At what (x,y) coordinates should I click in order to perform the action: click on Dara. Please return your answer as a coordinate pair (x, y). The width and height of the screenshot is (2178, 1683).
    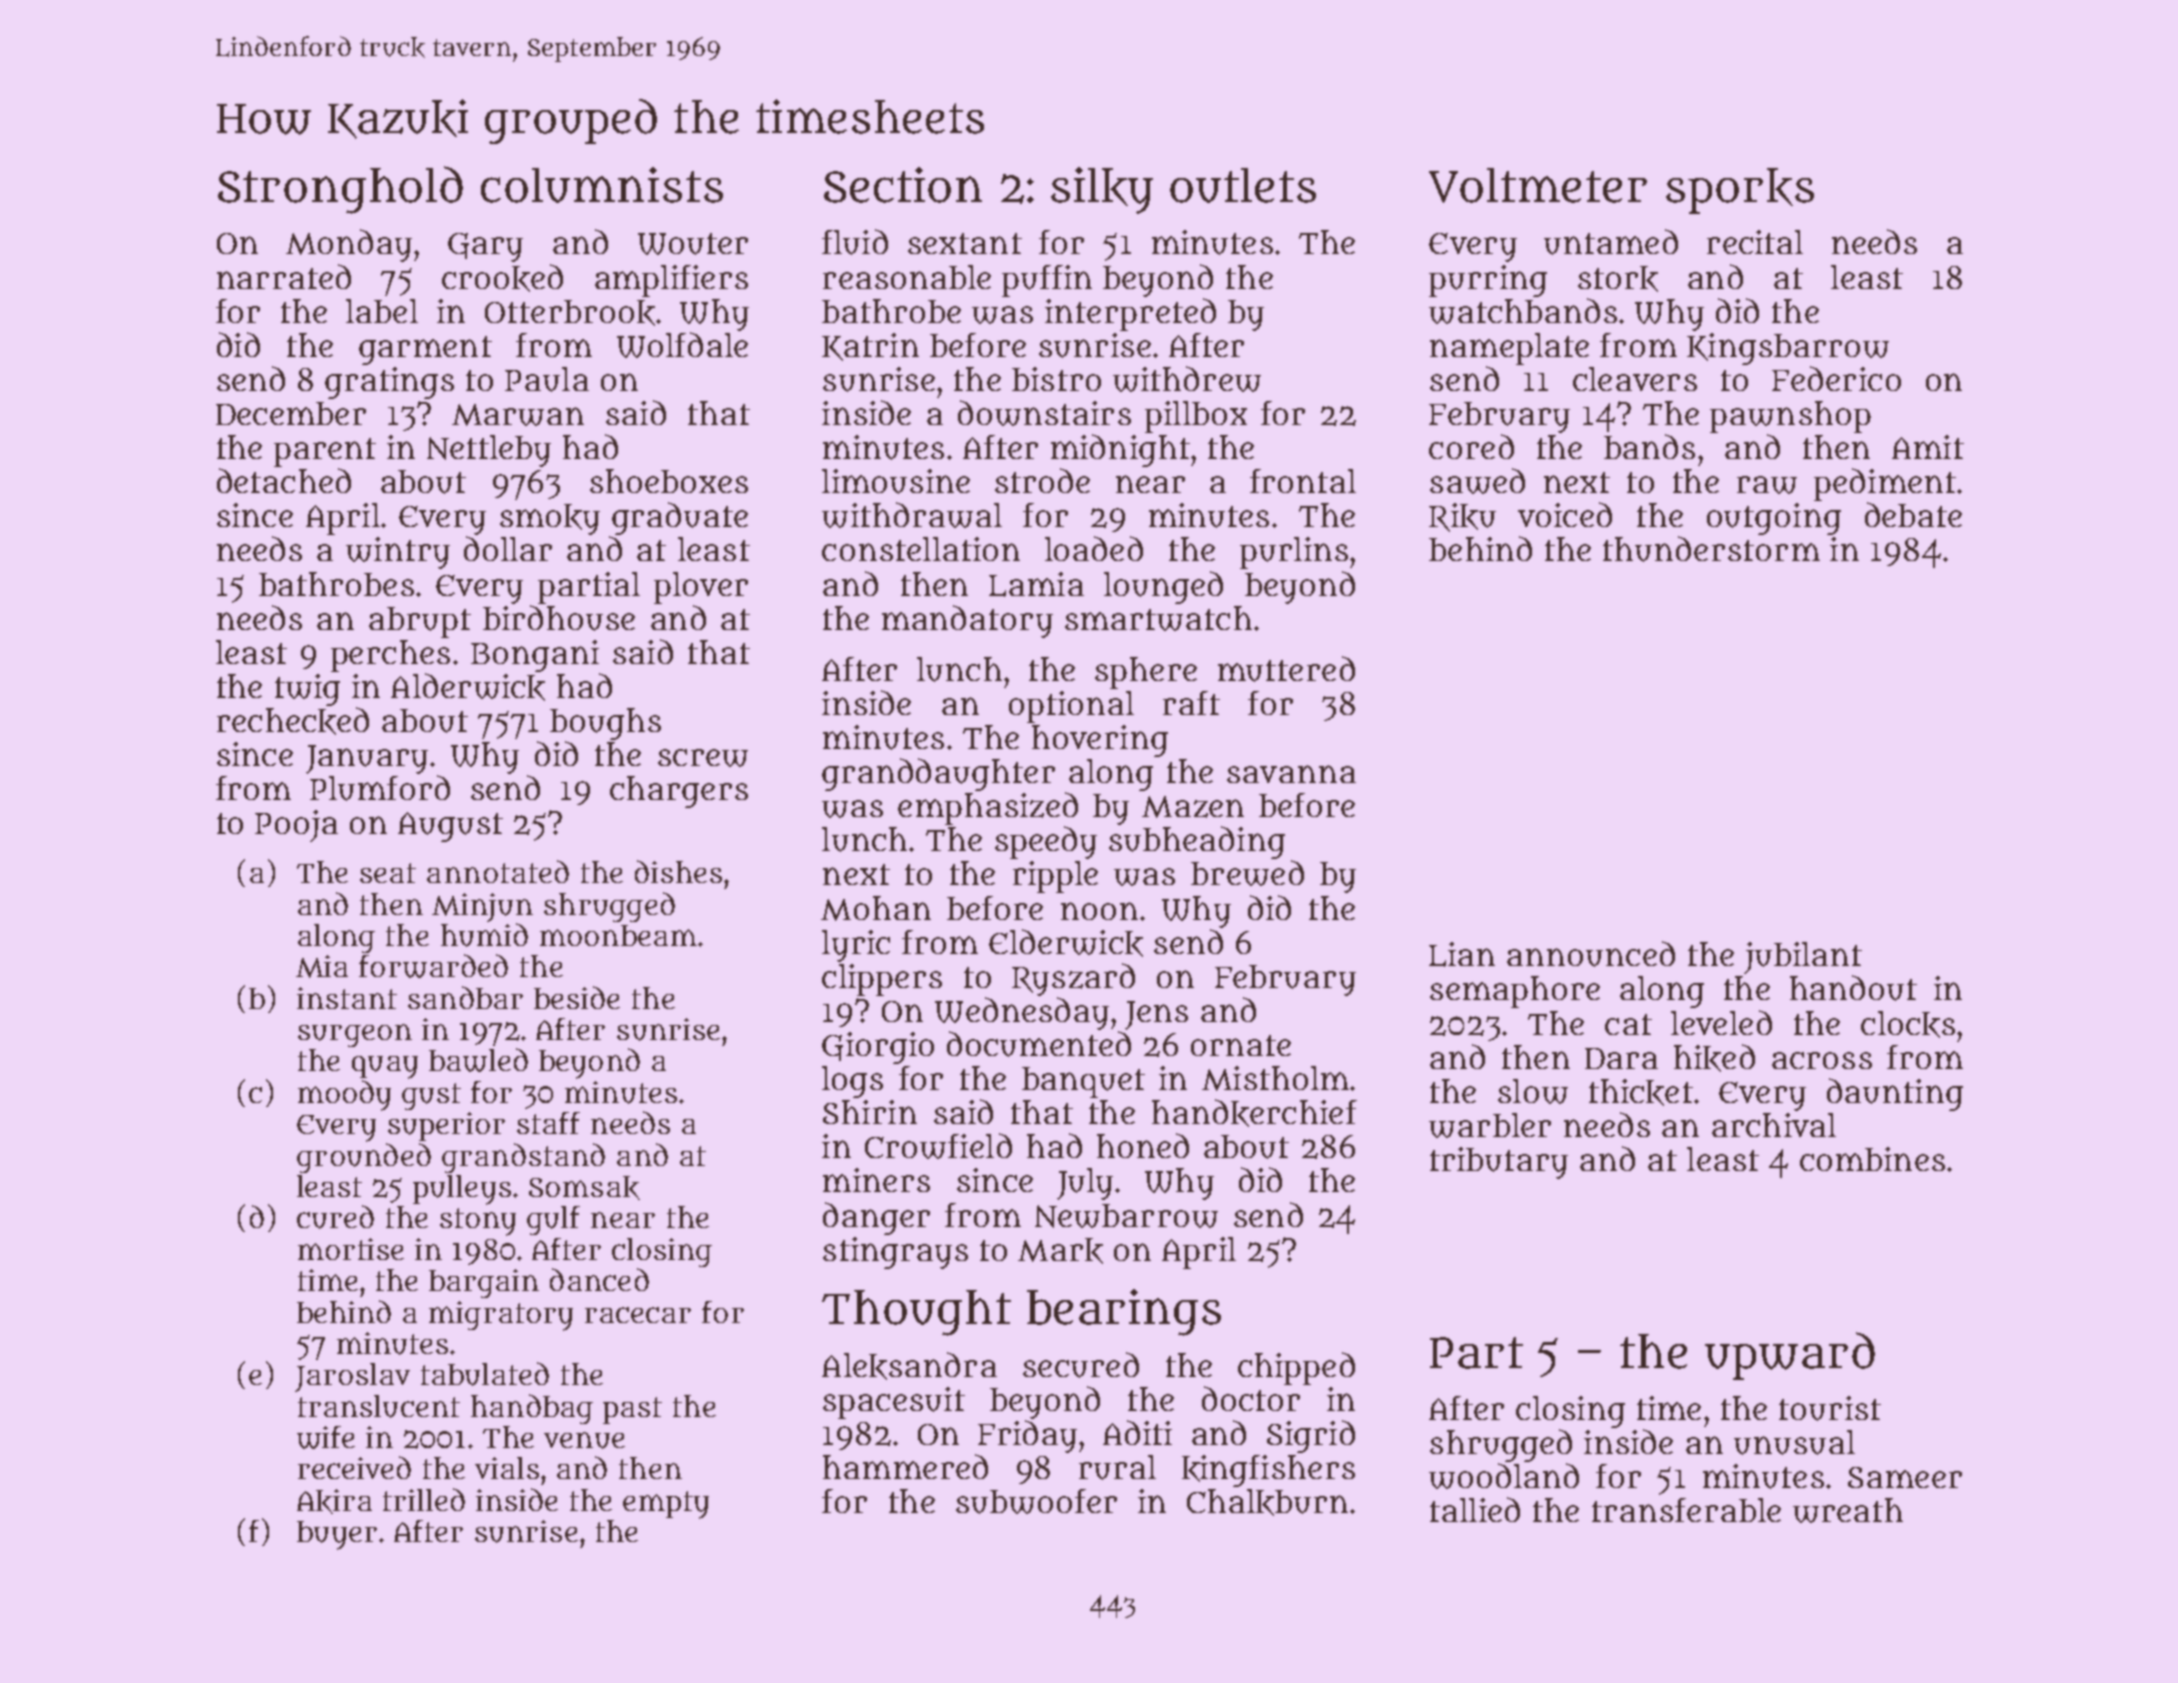
    Looking at the image, I should click on (1621, 1058).
